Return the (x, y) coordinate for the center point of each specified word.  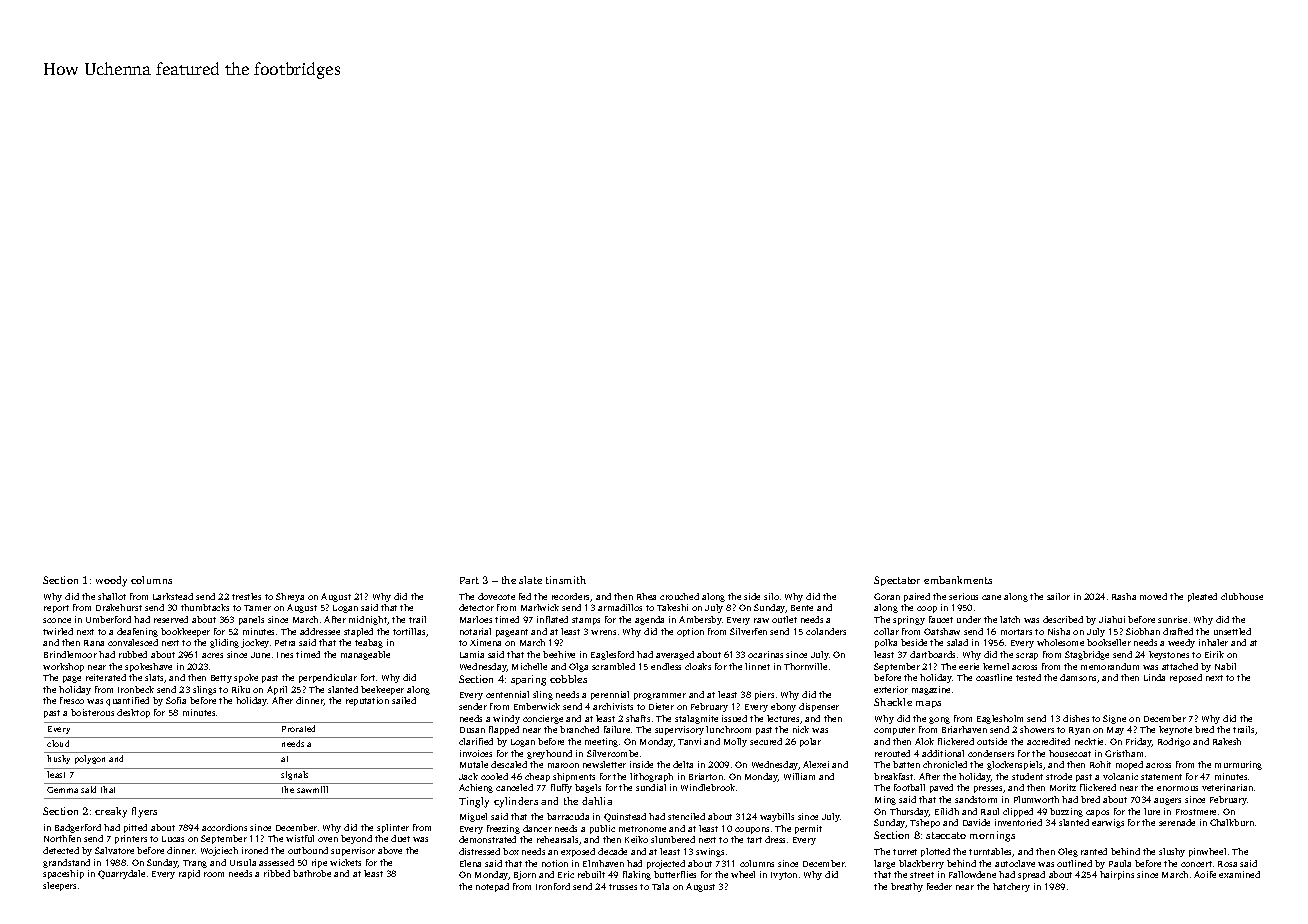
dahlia (597, 801)
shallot (112, 596)
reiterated (106, 677)
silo (771, 596)
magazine (931, 690)
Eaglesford (612, 655)
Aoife (1205, 874)
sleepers (59, 886)
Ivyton (784, 876)
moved (1153, 596)
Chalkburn (1232, 822)
